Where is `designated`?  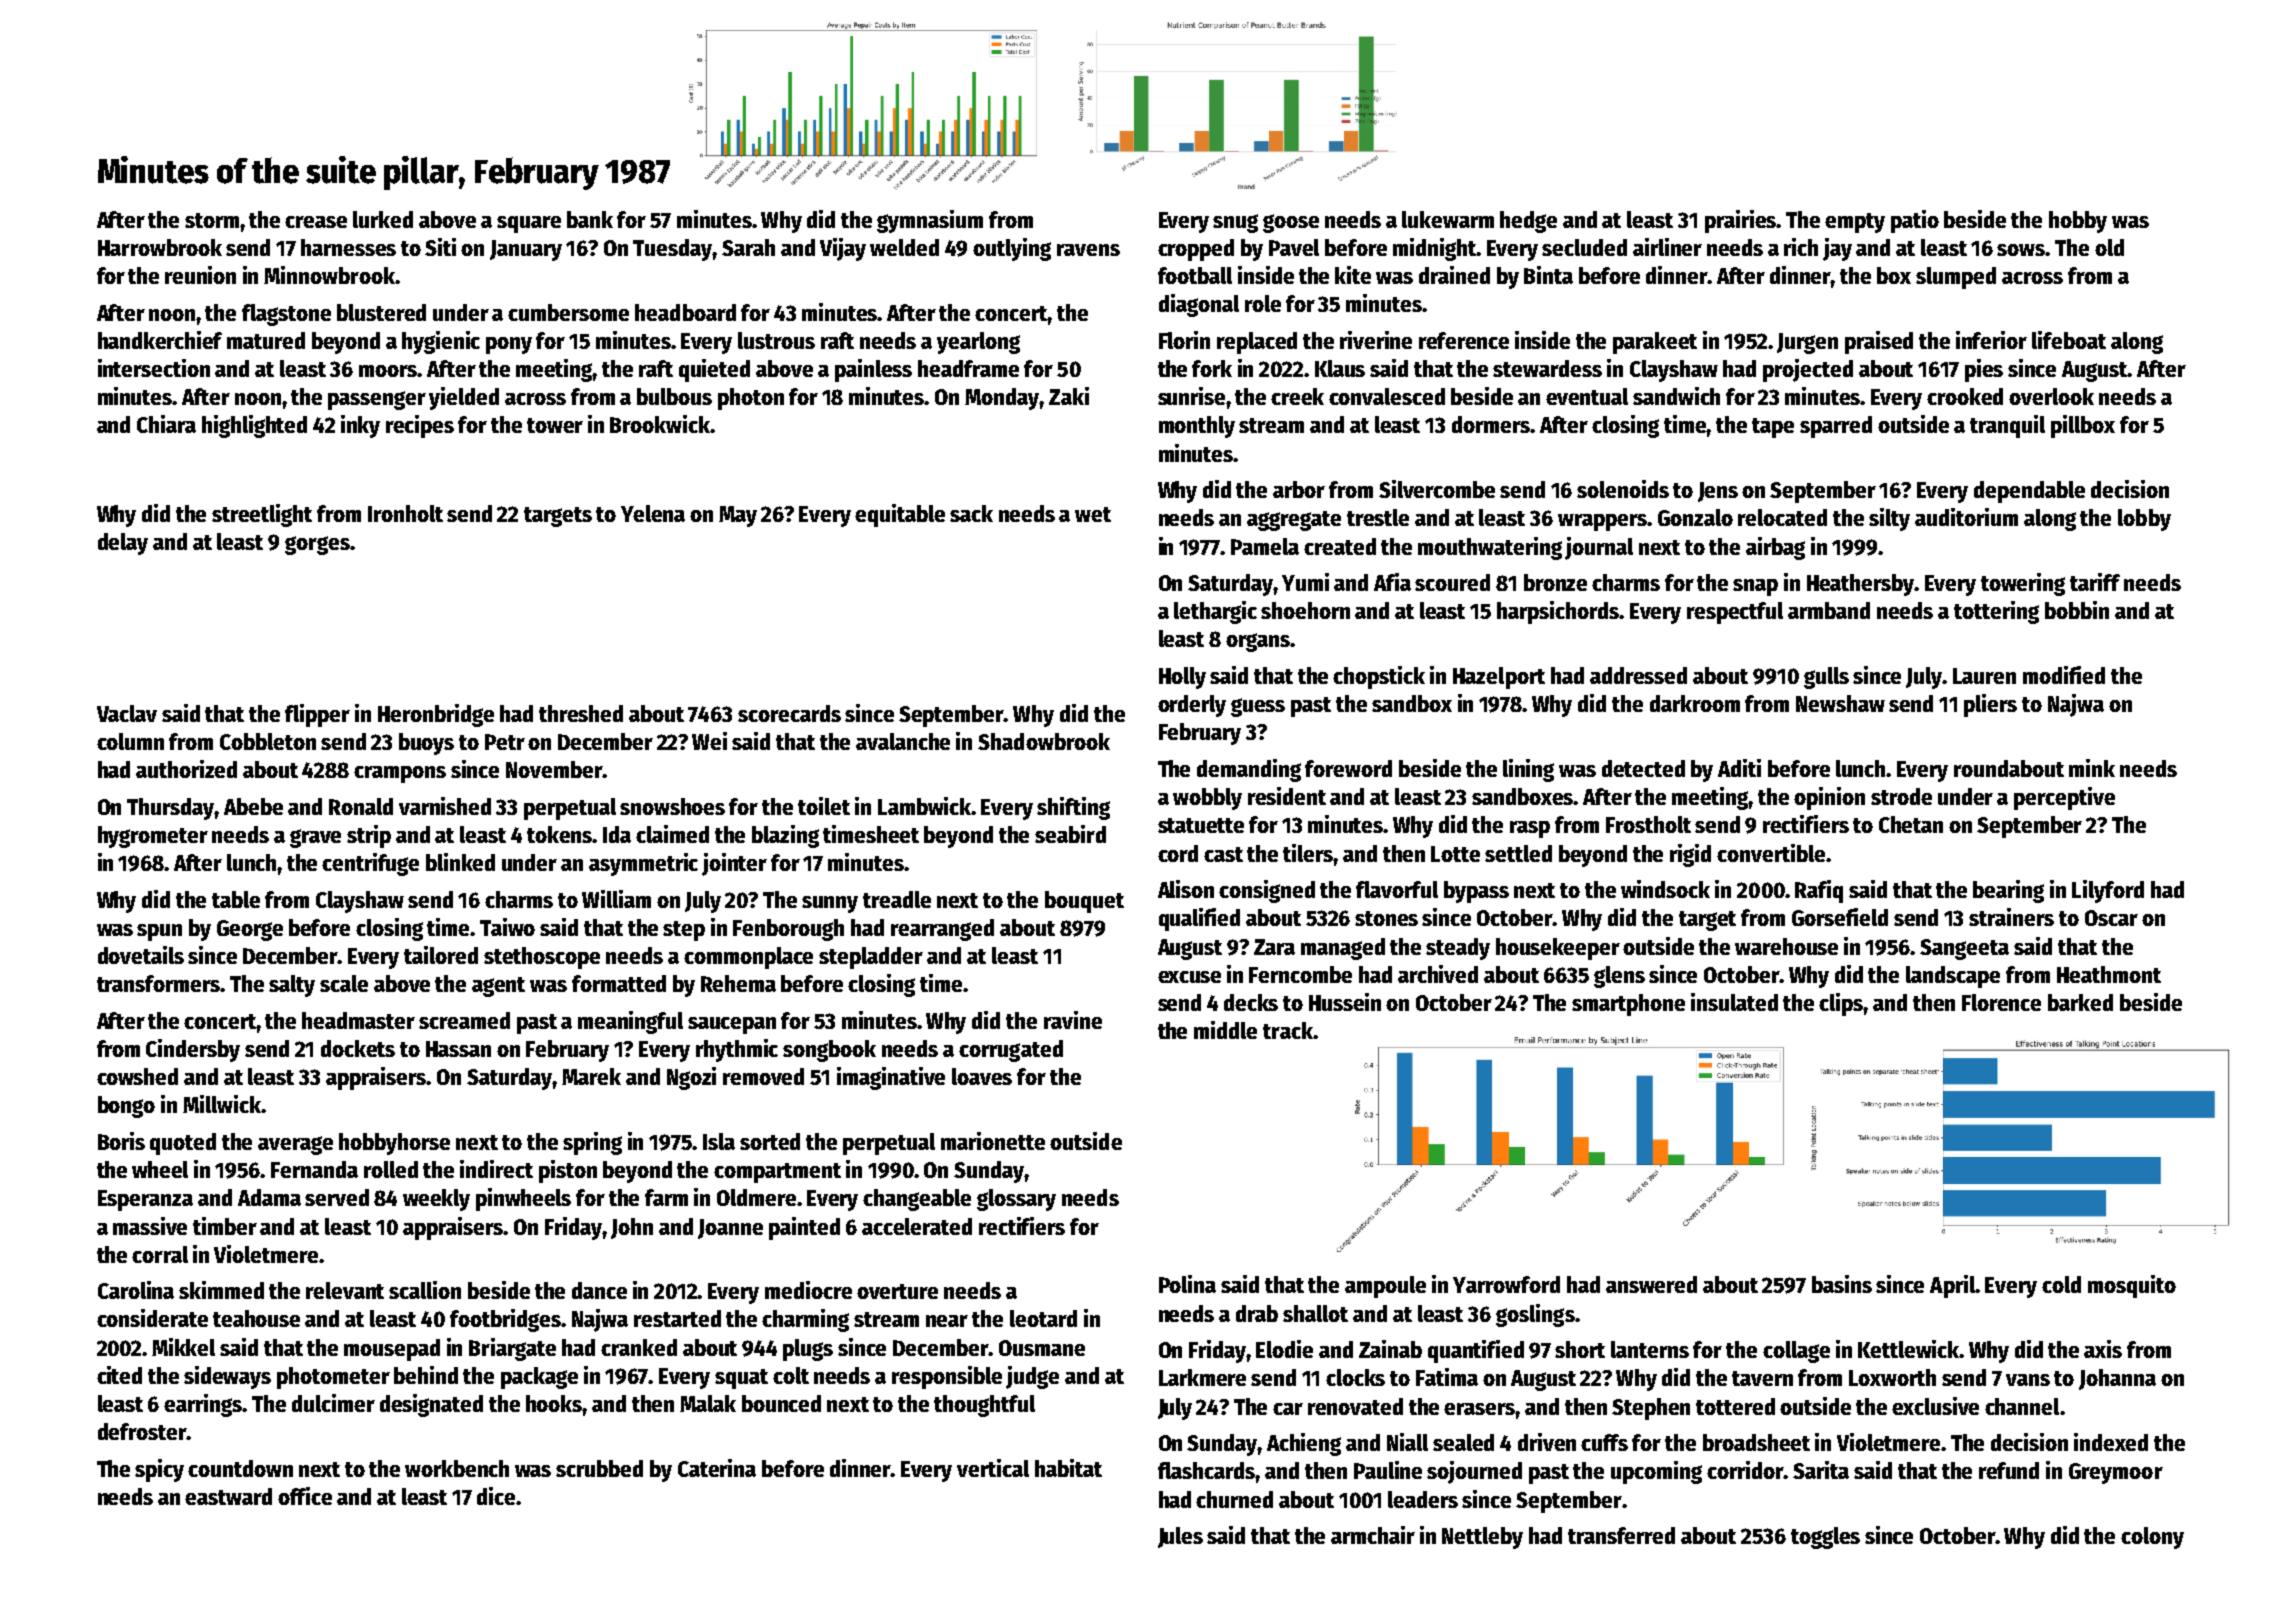 designated is located at coordinates (431, 1405).
